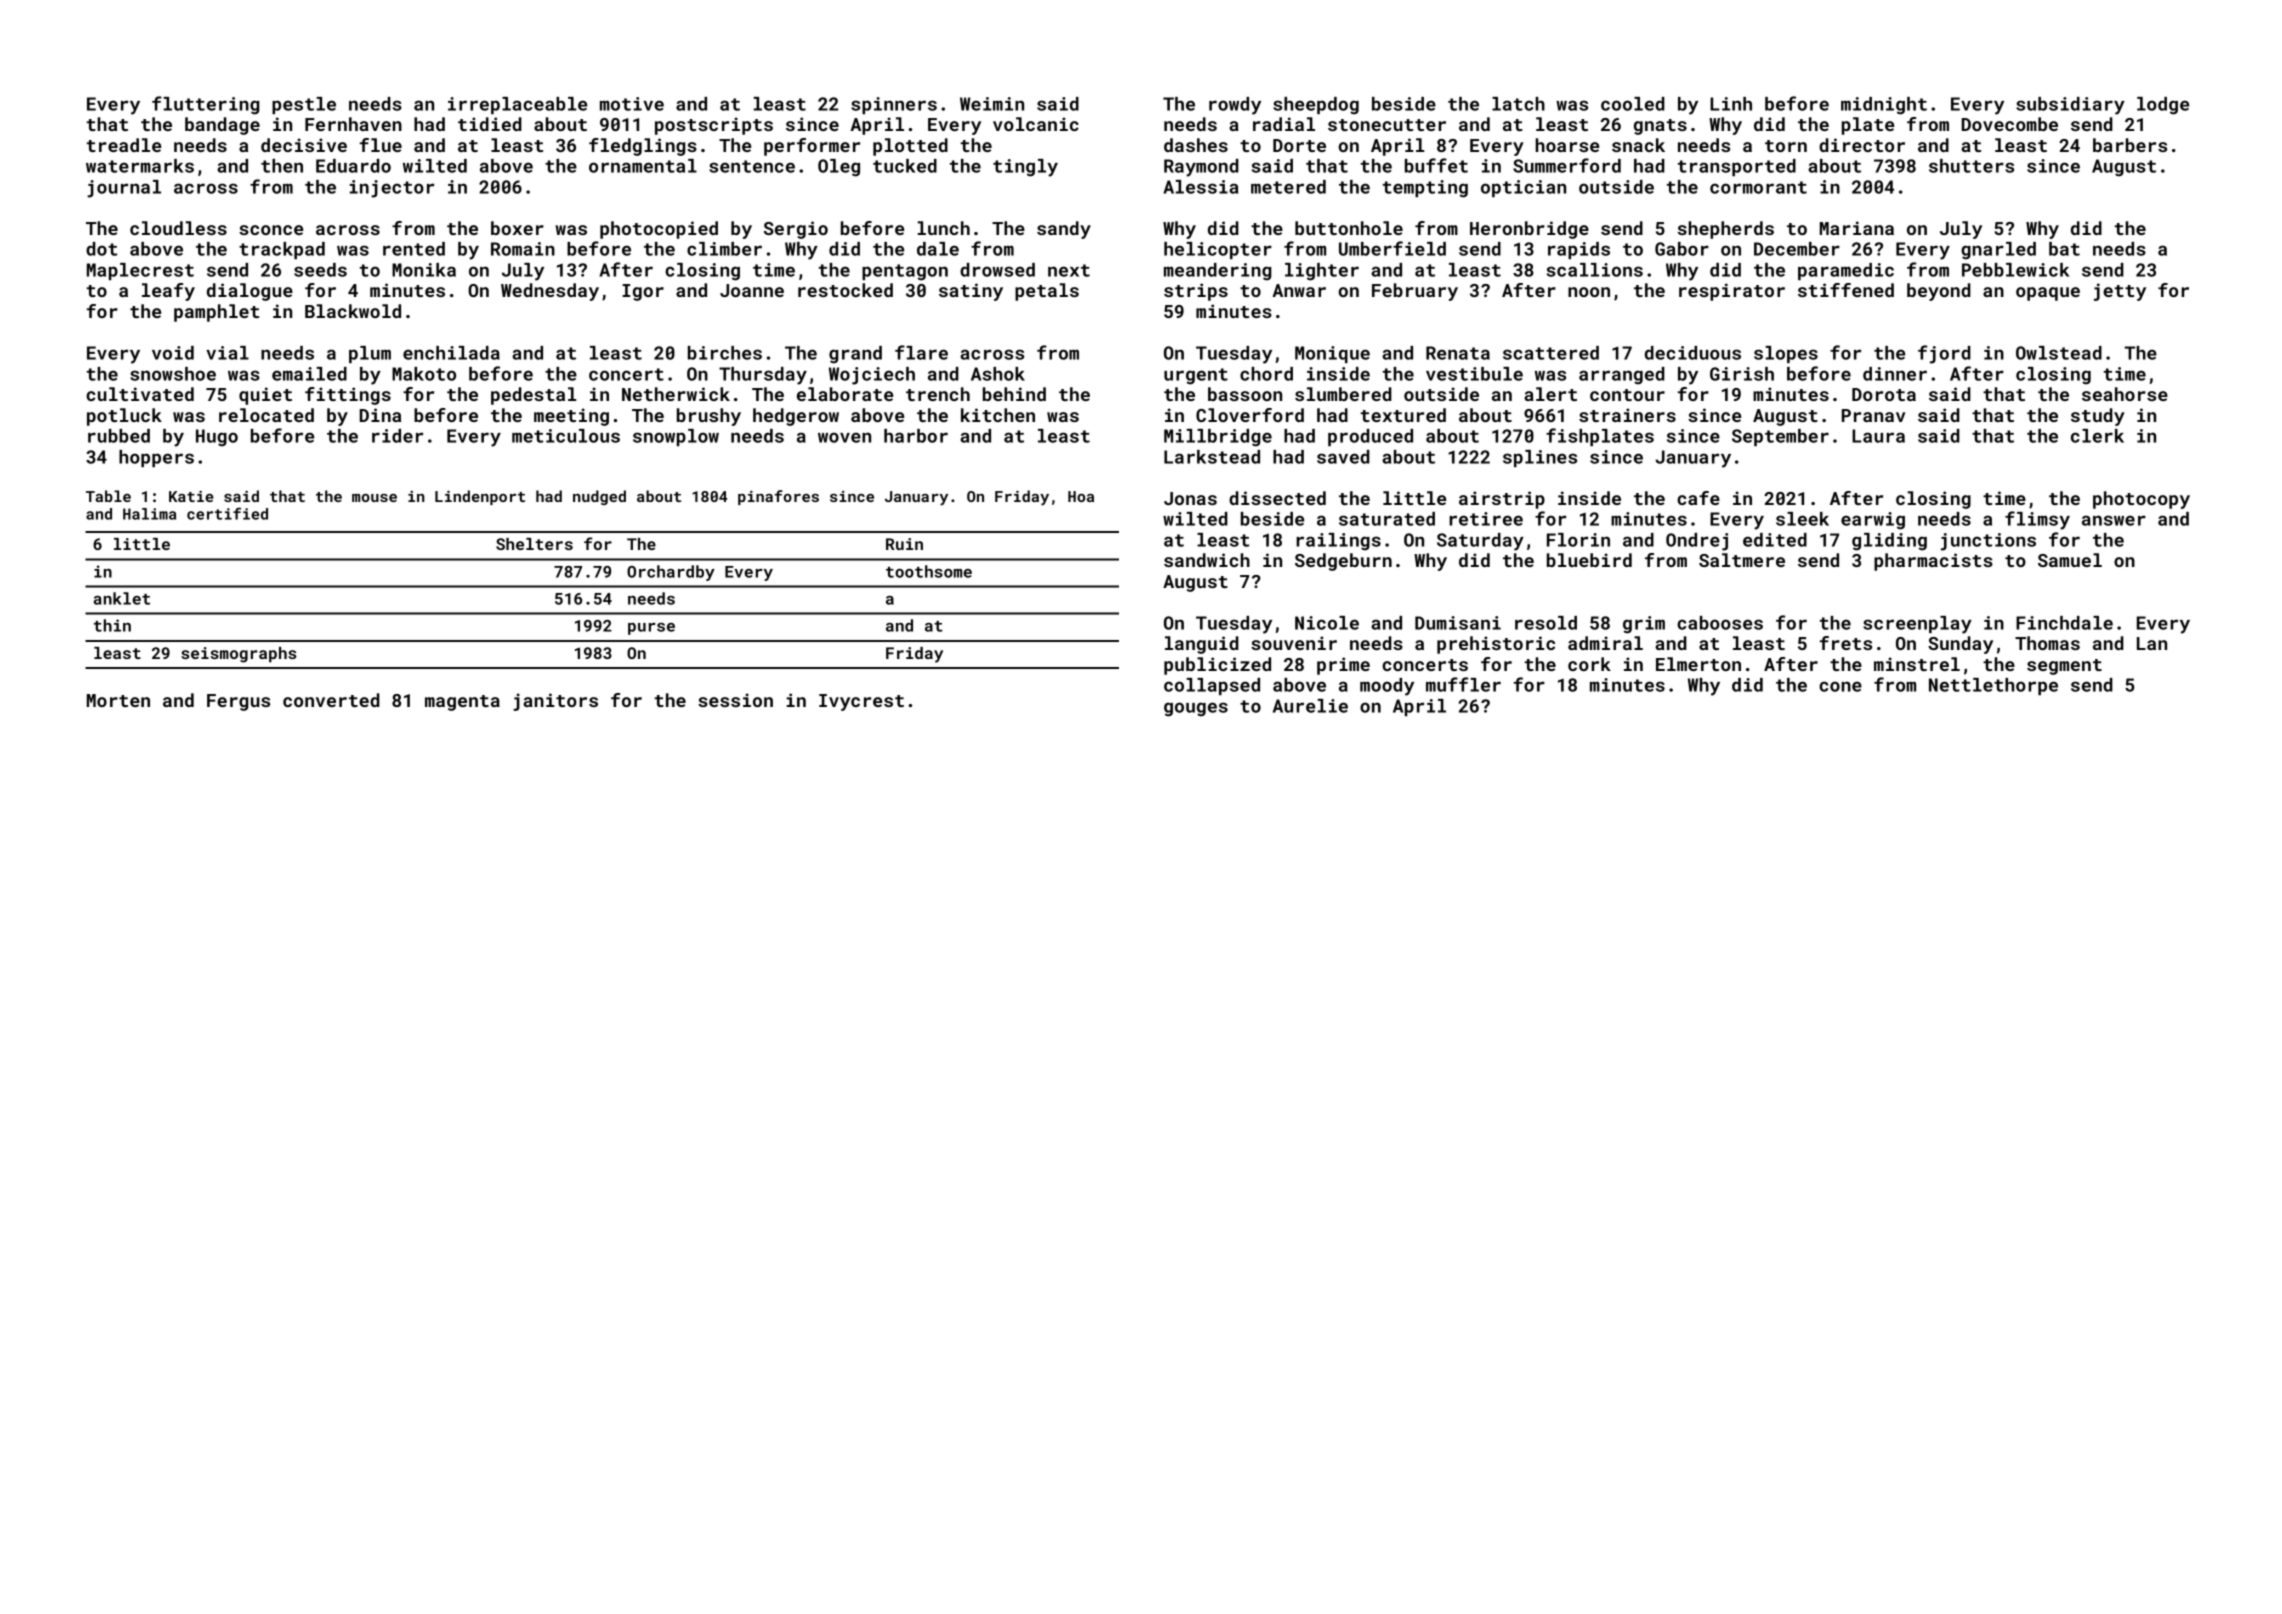  Describe the element at coordinates (1196, 292) in the screenshot. I see `strips` at that location.
